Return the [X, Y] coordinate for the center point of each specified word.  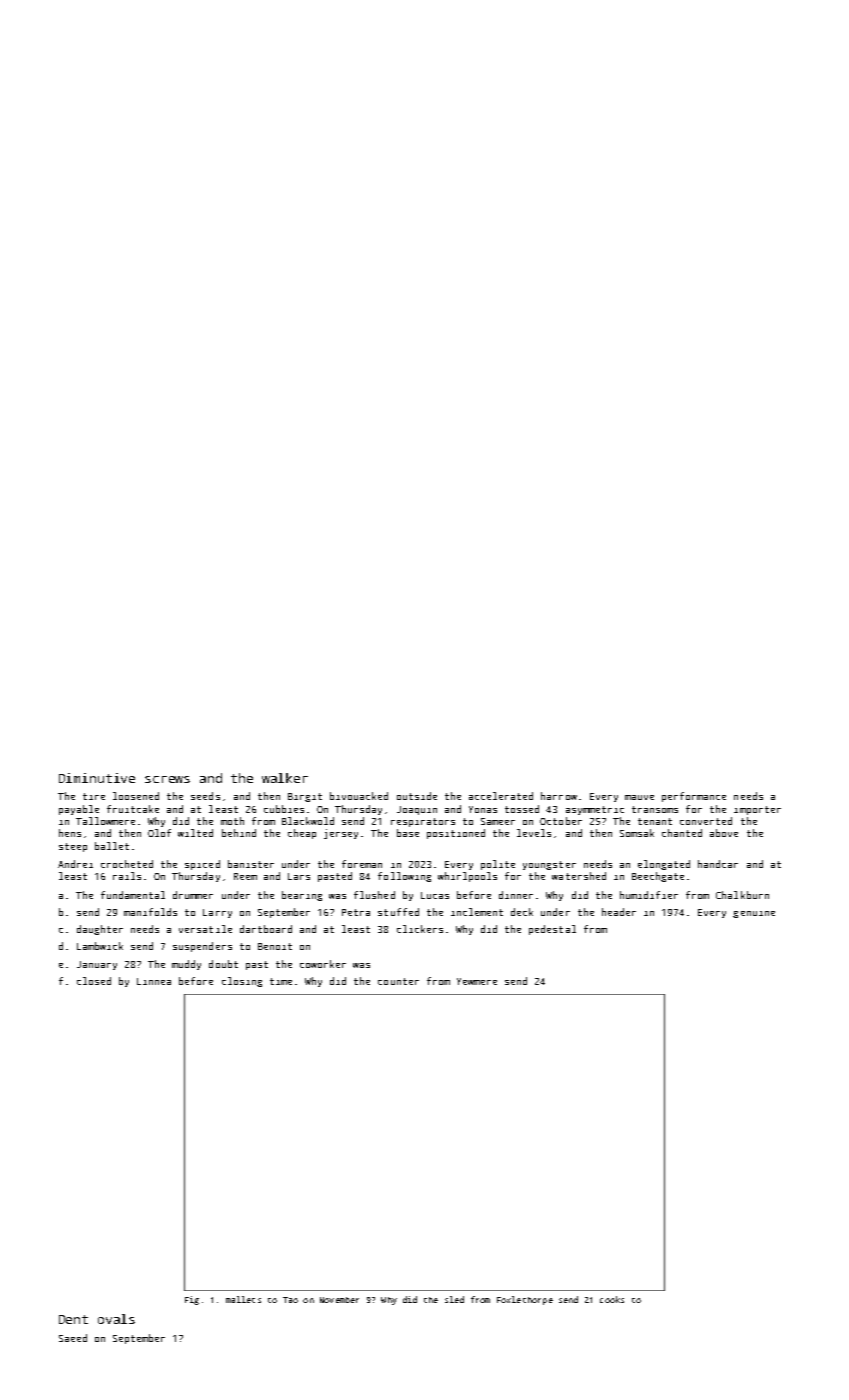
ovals [116, 1319]
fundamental [133, 895]
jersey [341, 834]
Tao [290, 1300]
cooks [612, 1299]
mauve [639, 797]
